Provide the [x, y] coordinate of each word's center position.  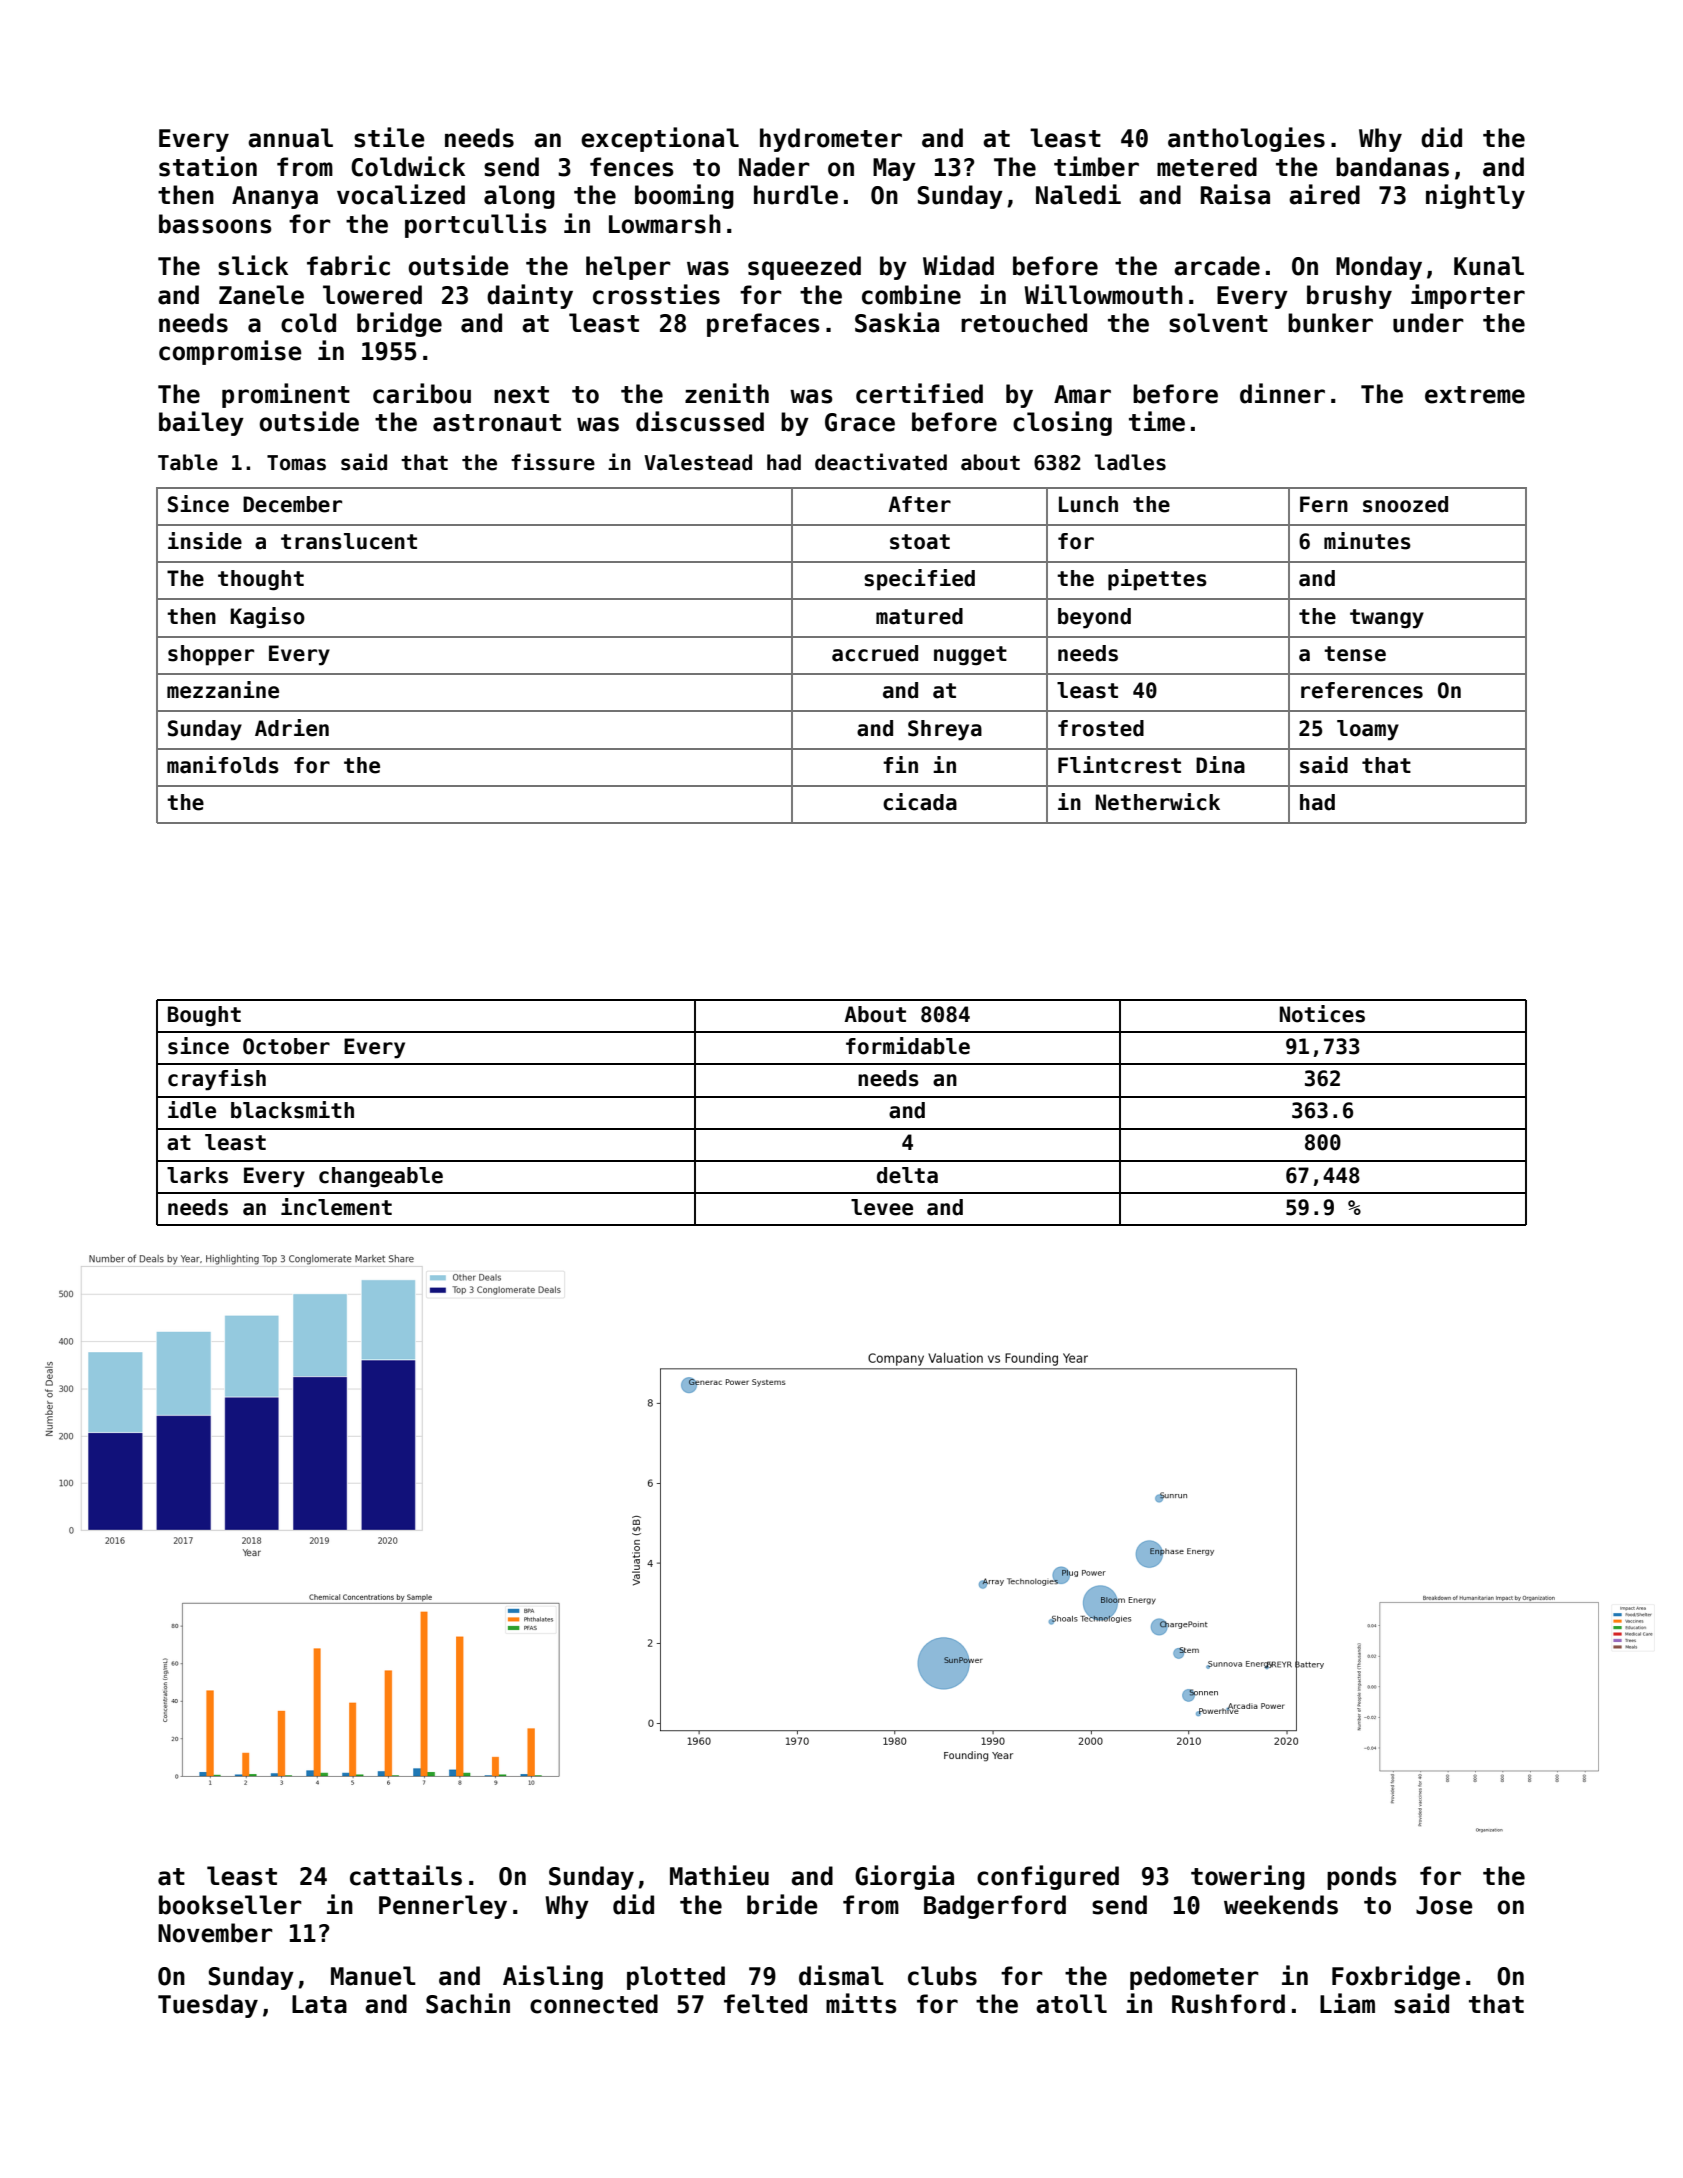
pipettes [1157, 580]
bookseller [230, 1905]
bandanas [1392, 167]
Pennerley [443, 1907]
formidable [908, 1046]
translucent [349, 541]
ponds [1362, 1878]
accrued [875, 653]
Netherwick [1158, 802]
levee [882, 1207]
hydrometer [831, 140]
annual [290, 138]
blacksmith [292, 1110]
